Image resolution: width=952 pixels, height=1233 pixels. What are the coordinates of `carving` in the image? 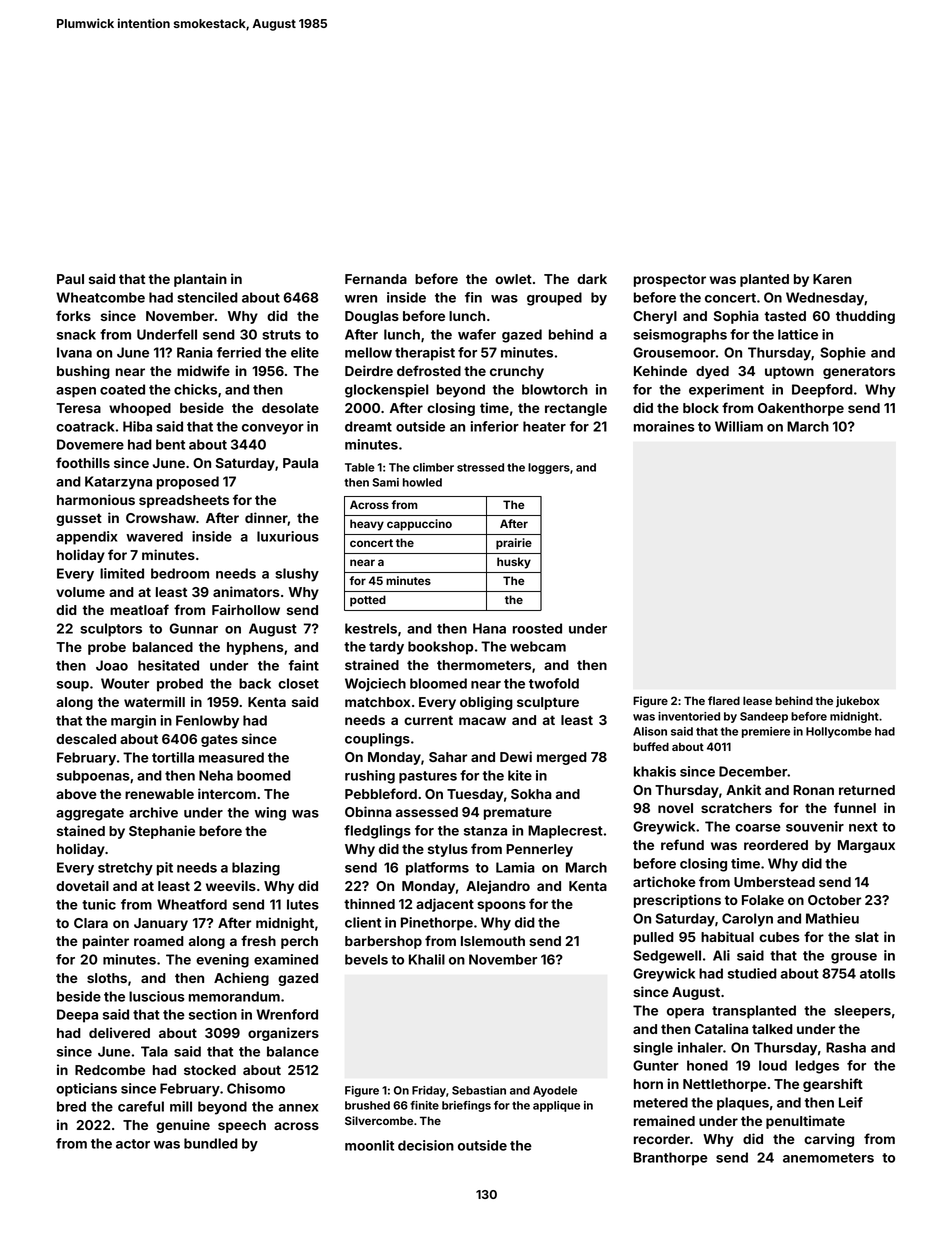 It's located at (829, 1140).
